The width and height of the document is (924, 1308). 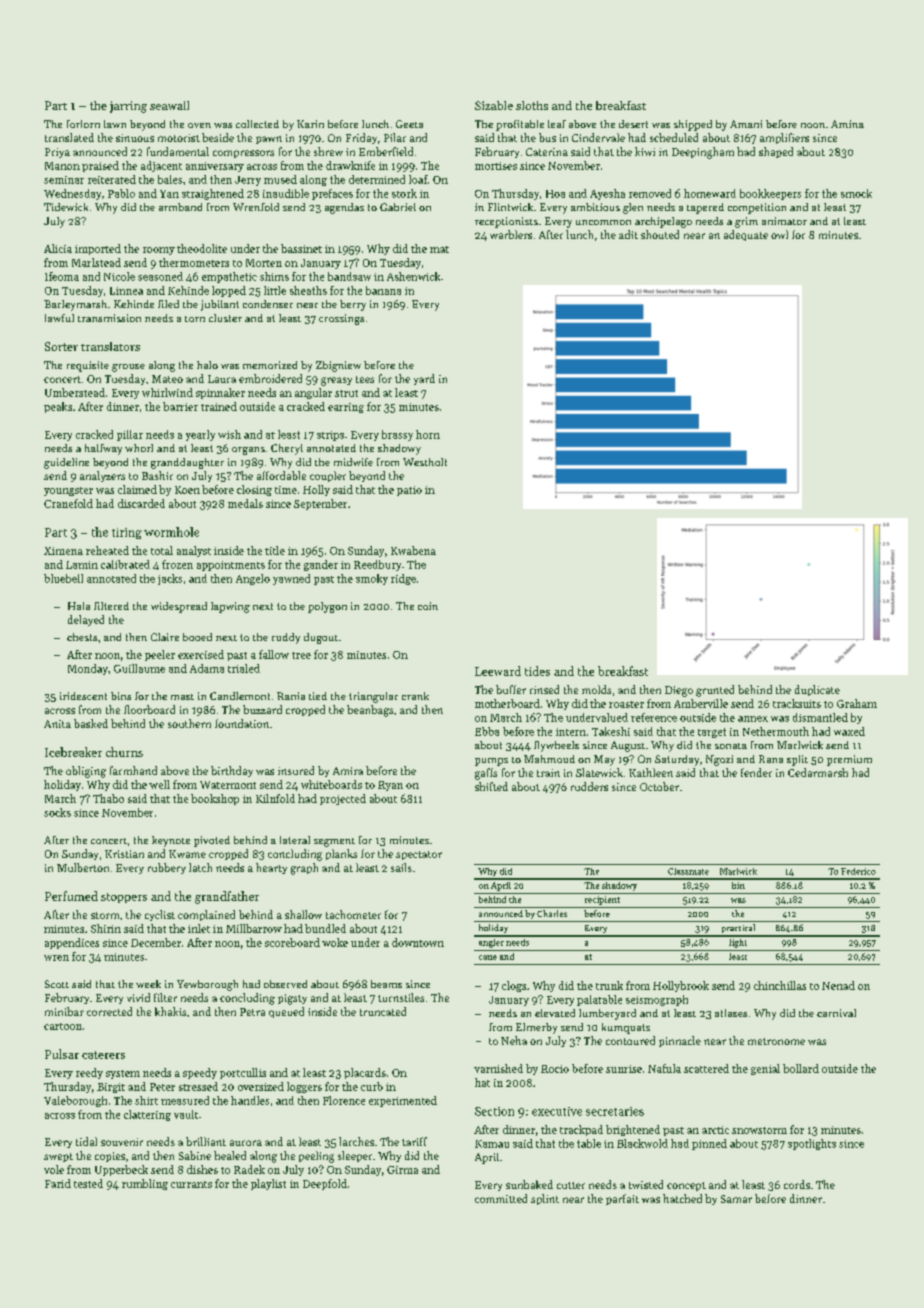 What do you see at coordinates (494, 1111) in the document?
I see `Section` at bounding box center [494, 1111].
